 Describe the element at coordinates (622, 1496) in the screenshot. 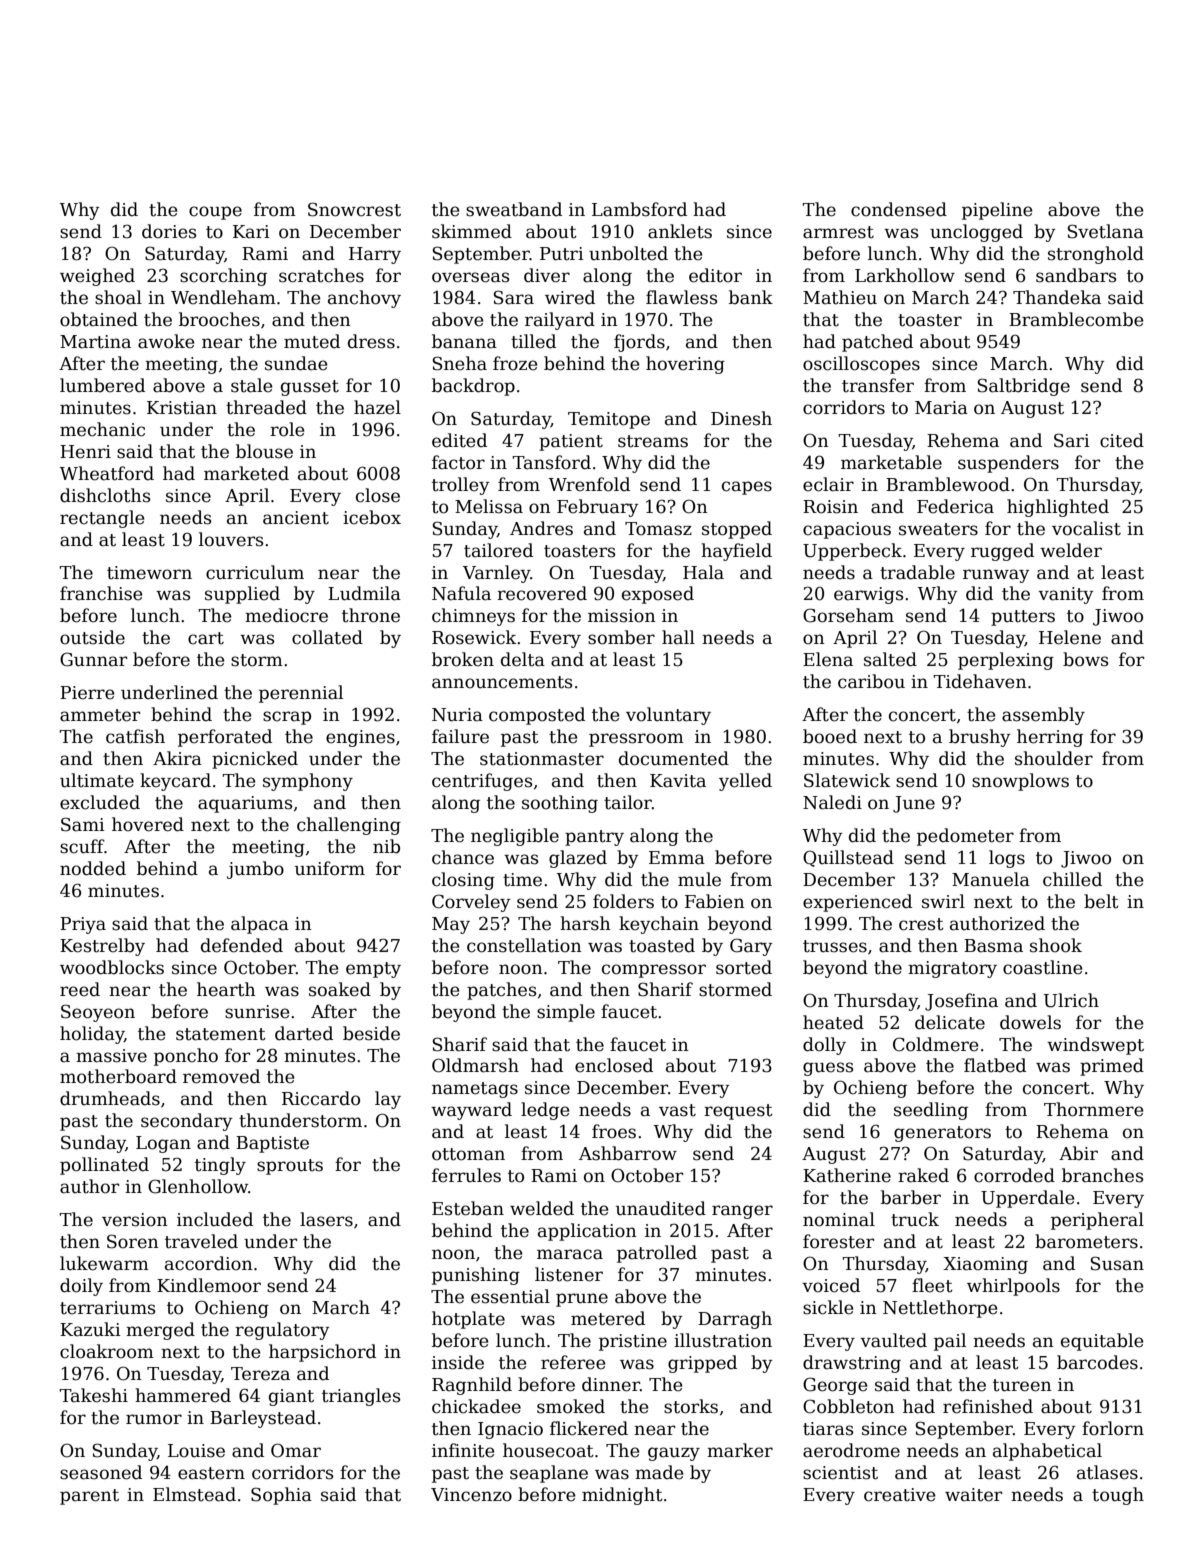

I see `midnight` at that location.
